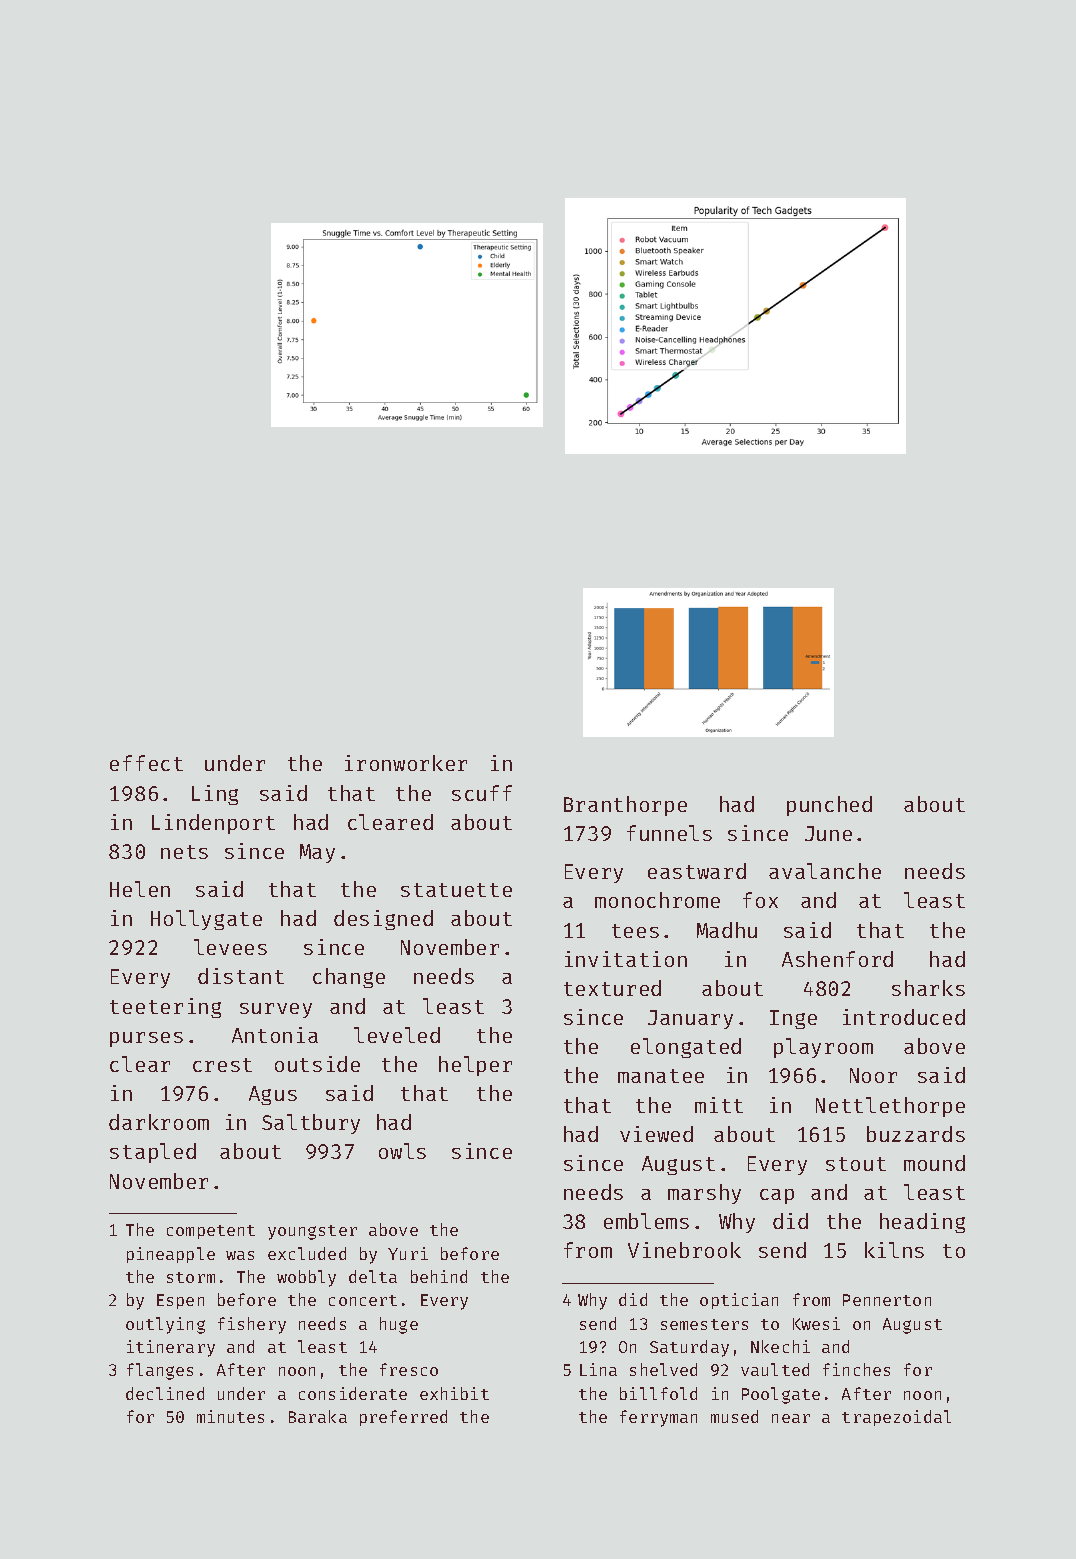 The image size is (1076, 1559). Describe the element at coordinates (406, 763) in the screenshot. I see `ironworker` at that location.
